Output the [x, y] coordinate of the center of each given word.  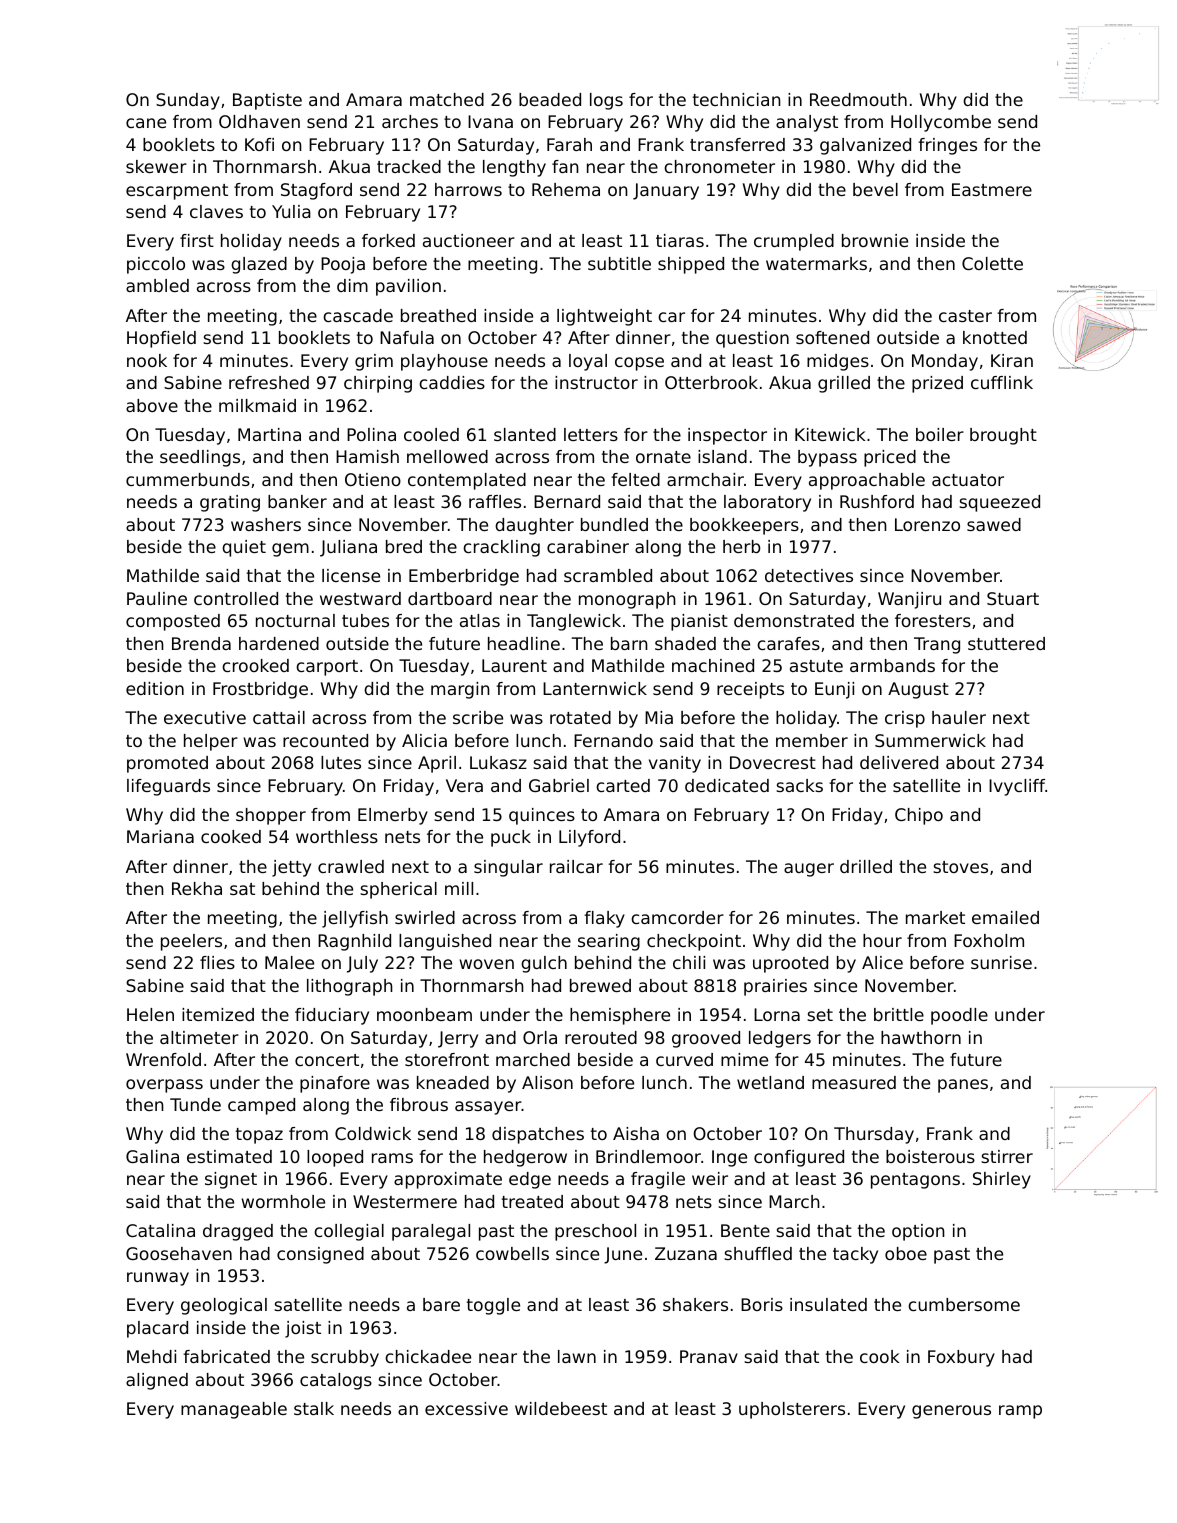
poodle [959, 1016]
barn [629, 643]
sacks [799, 785]
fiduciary [332, 1016]
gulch [544, 964]
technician [737, 99]
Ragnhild [354, 942]
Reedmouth [858, 99]
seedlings [200, 458]
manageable [234, 1410]
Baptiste [267, 101]
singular [508, 868]
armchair [705, 479]
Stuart [1013, 598]
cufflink [1002, 382]
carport [327, 668]
